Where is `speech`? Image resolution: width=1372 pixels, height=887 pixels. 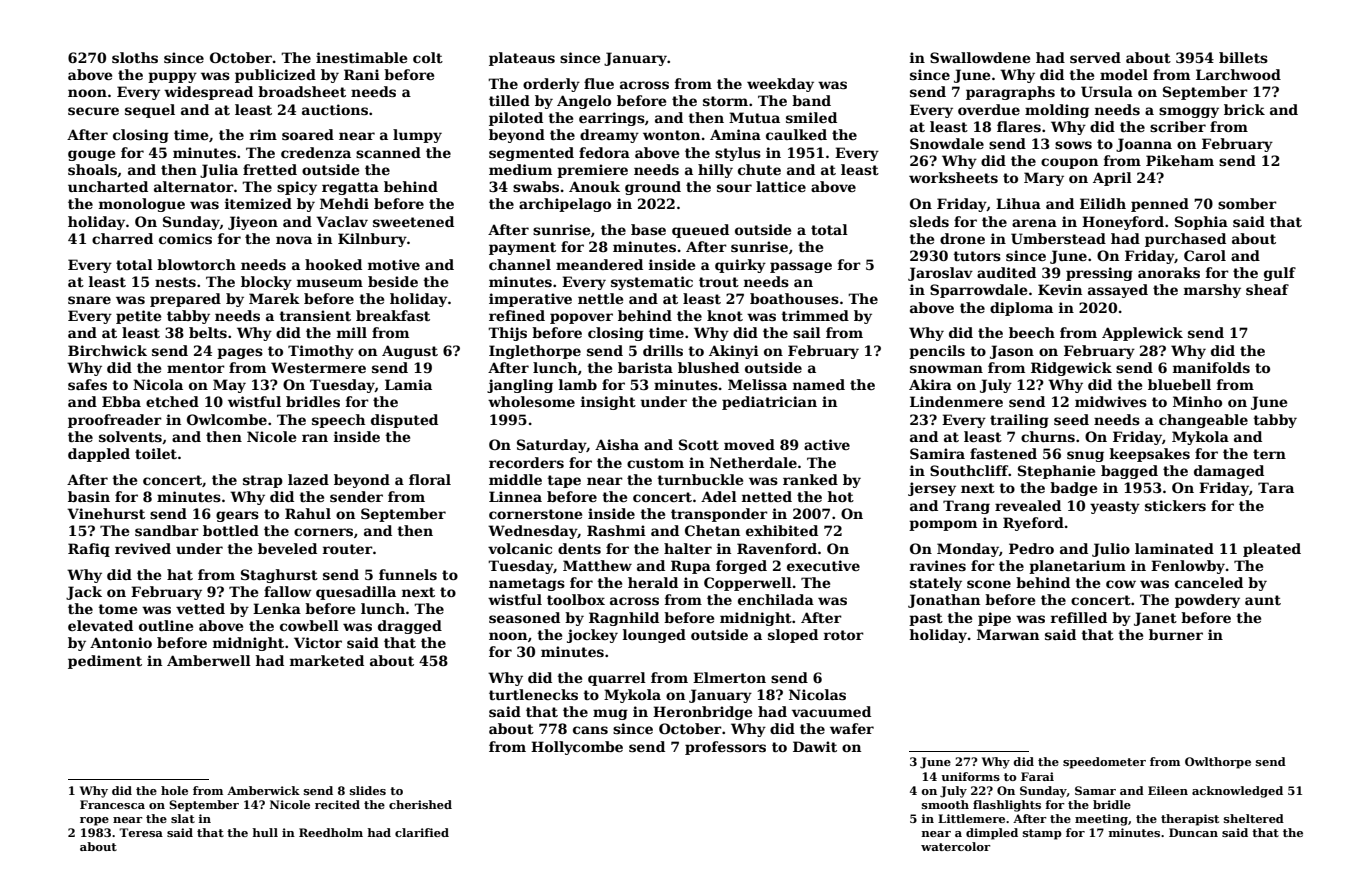 speech is located at coordinates (338, 421).
